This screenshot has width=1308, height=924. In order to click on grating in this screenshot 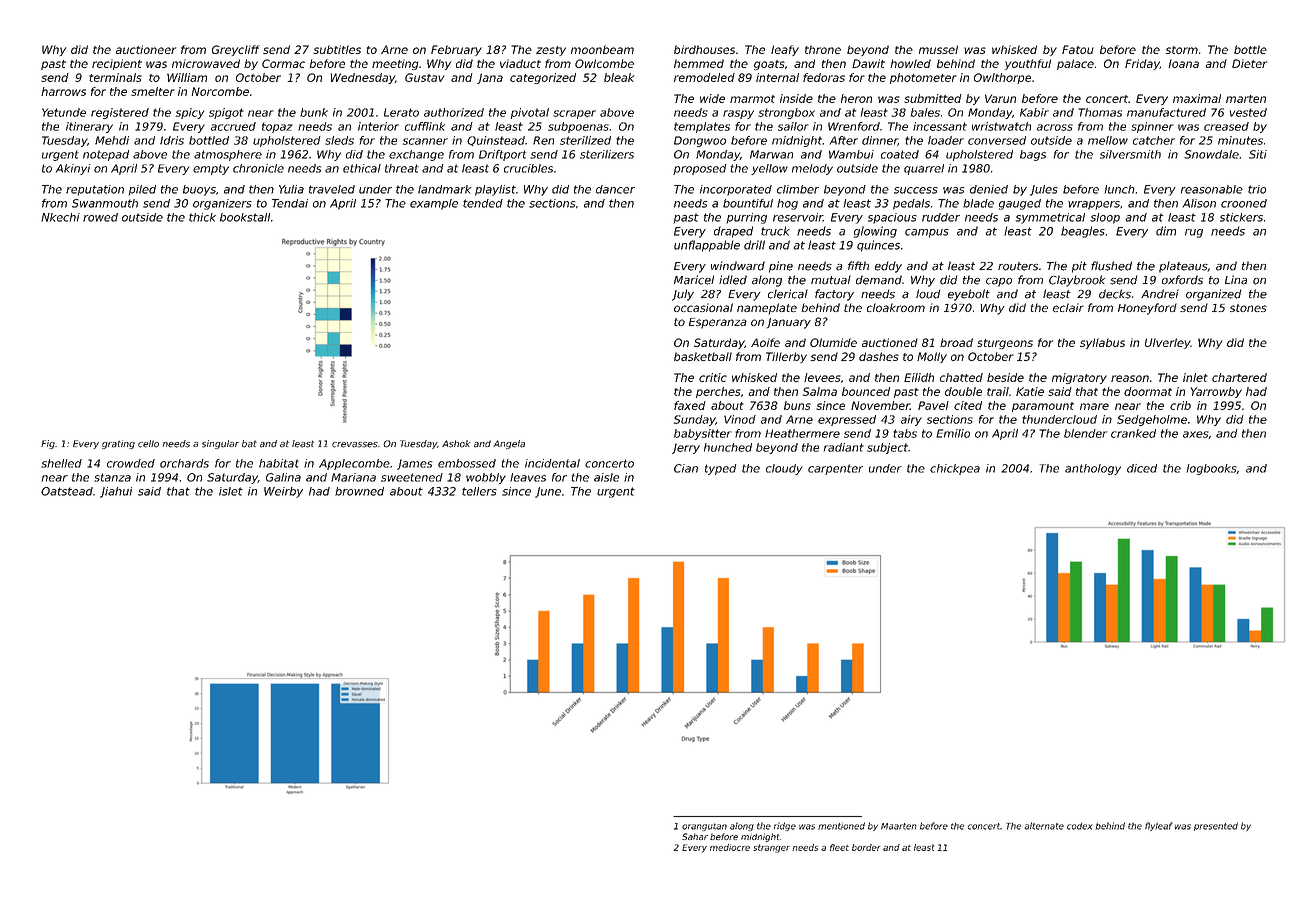, I will do `click(118, 444)`.
